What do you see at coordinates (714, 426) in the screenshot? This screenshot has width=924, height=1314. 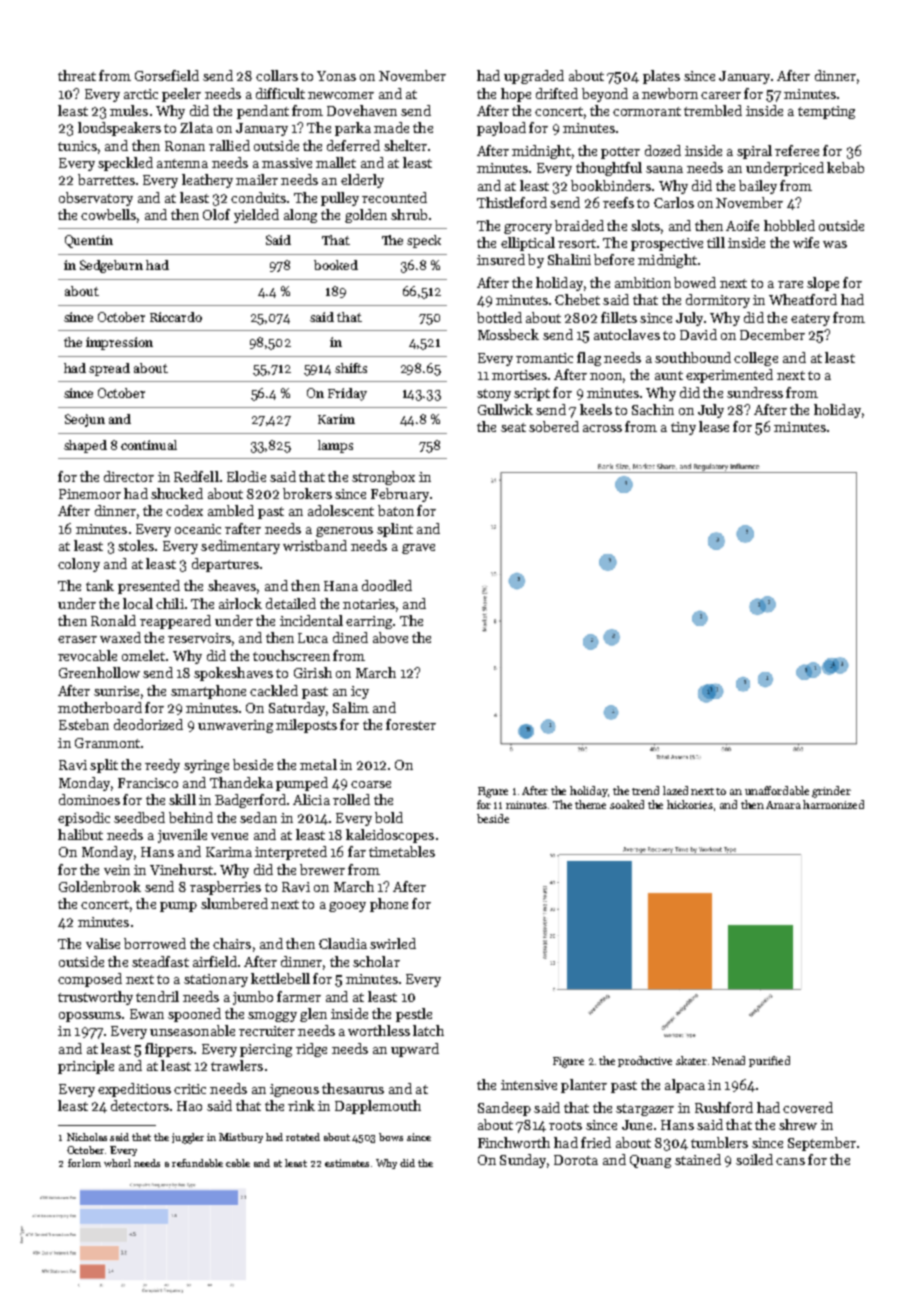 I see `lease` at bounding box center [714, 426].
